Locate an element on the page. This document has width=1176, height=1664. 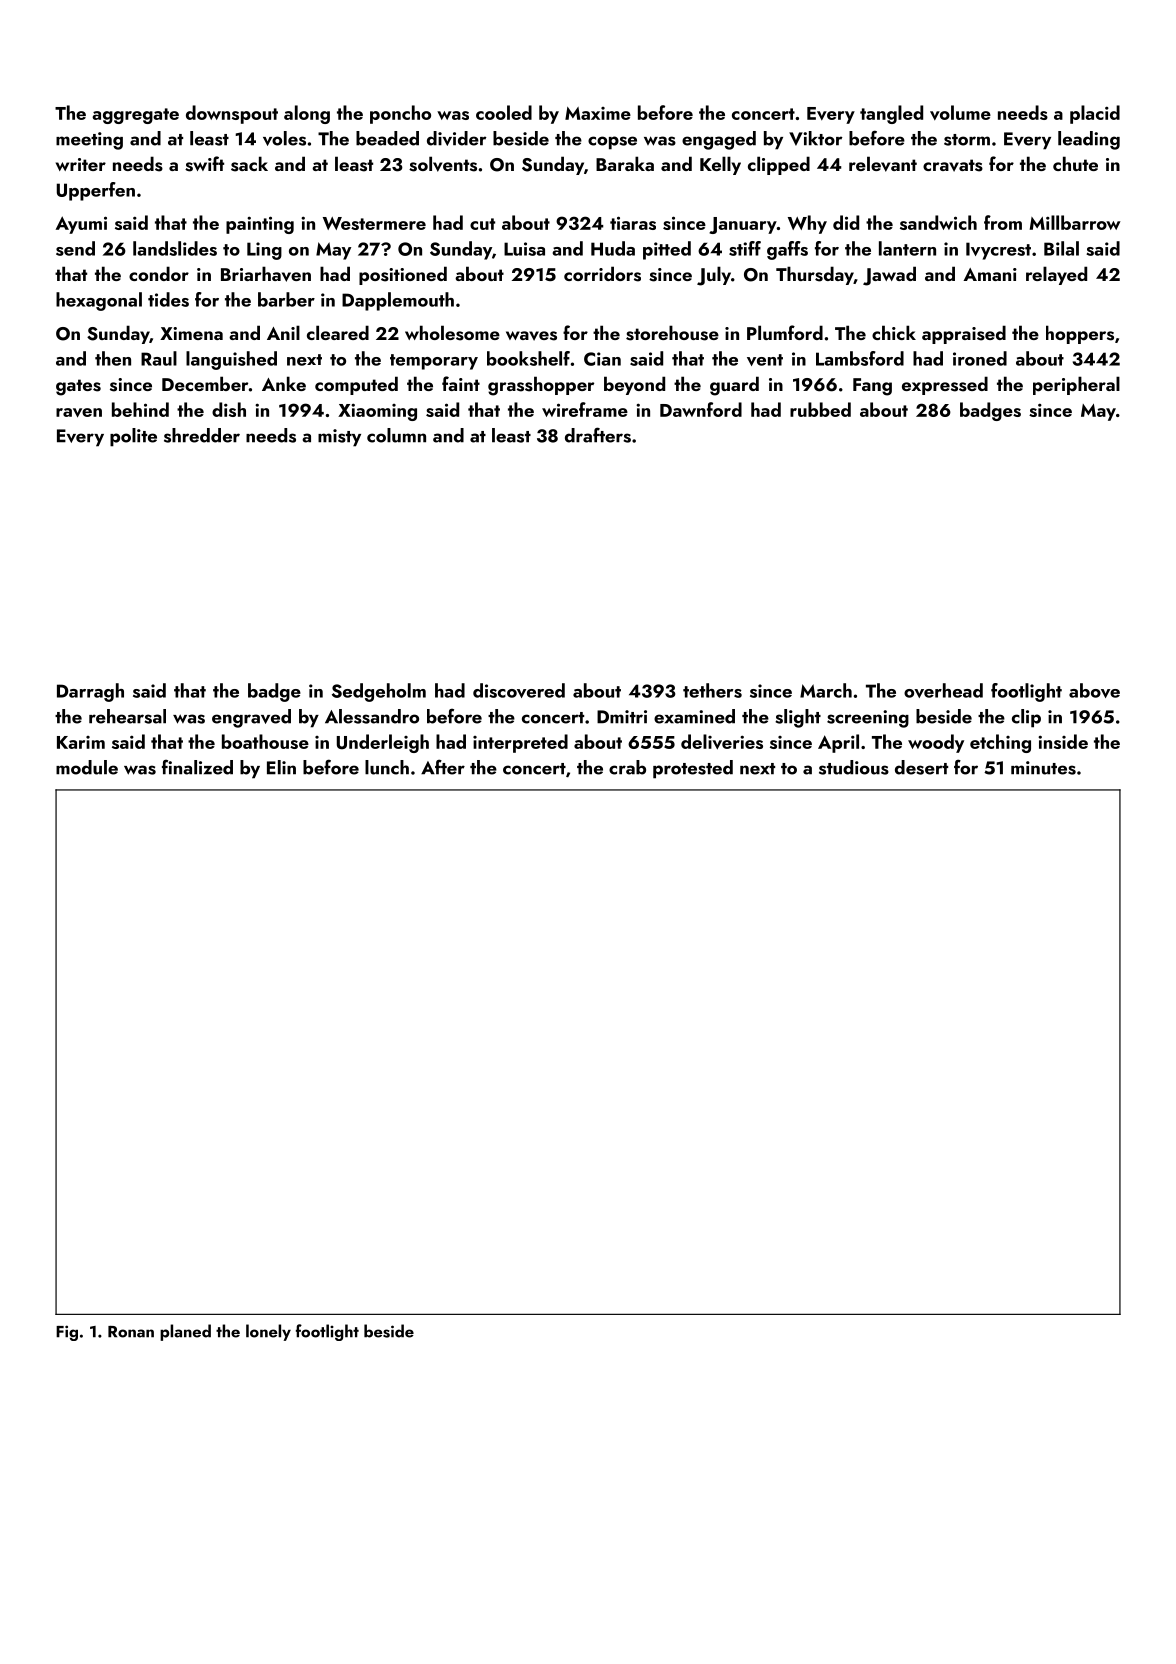
column is located at coordinates (396, 435).
